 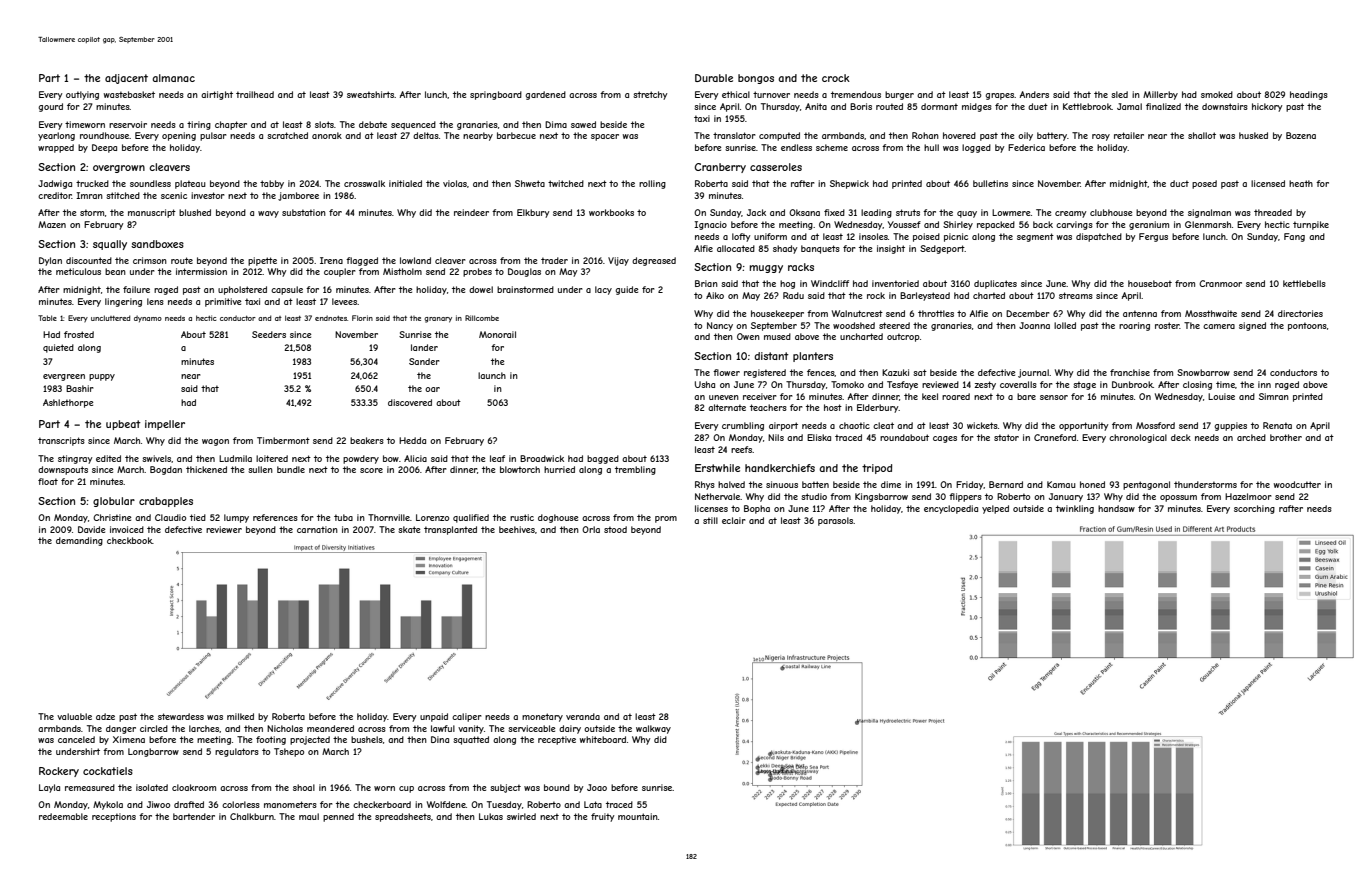 What do you see at coordinates (1203, 372) in the screenshot?
I see `Snowbarrow` at bounding box center [1203, 372].
